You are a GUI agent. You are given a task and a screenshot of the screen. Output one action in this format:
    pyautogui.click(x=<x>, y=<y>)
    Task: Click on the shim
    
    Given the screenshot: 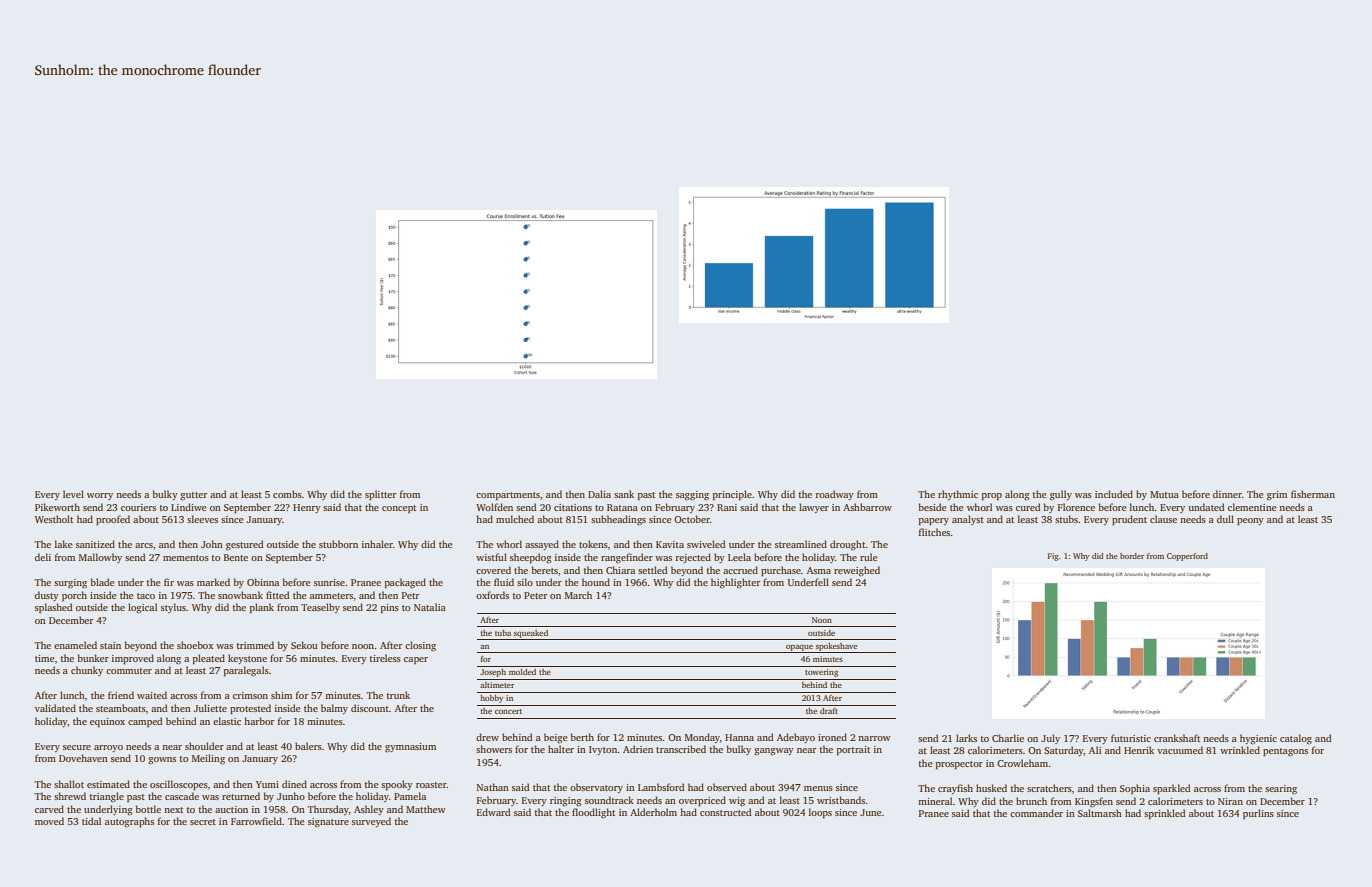 What is the action you would take?
    pyautogui.click(x=281, y=695)
